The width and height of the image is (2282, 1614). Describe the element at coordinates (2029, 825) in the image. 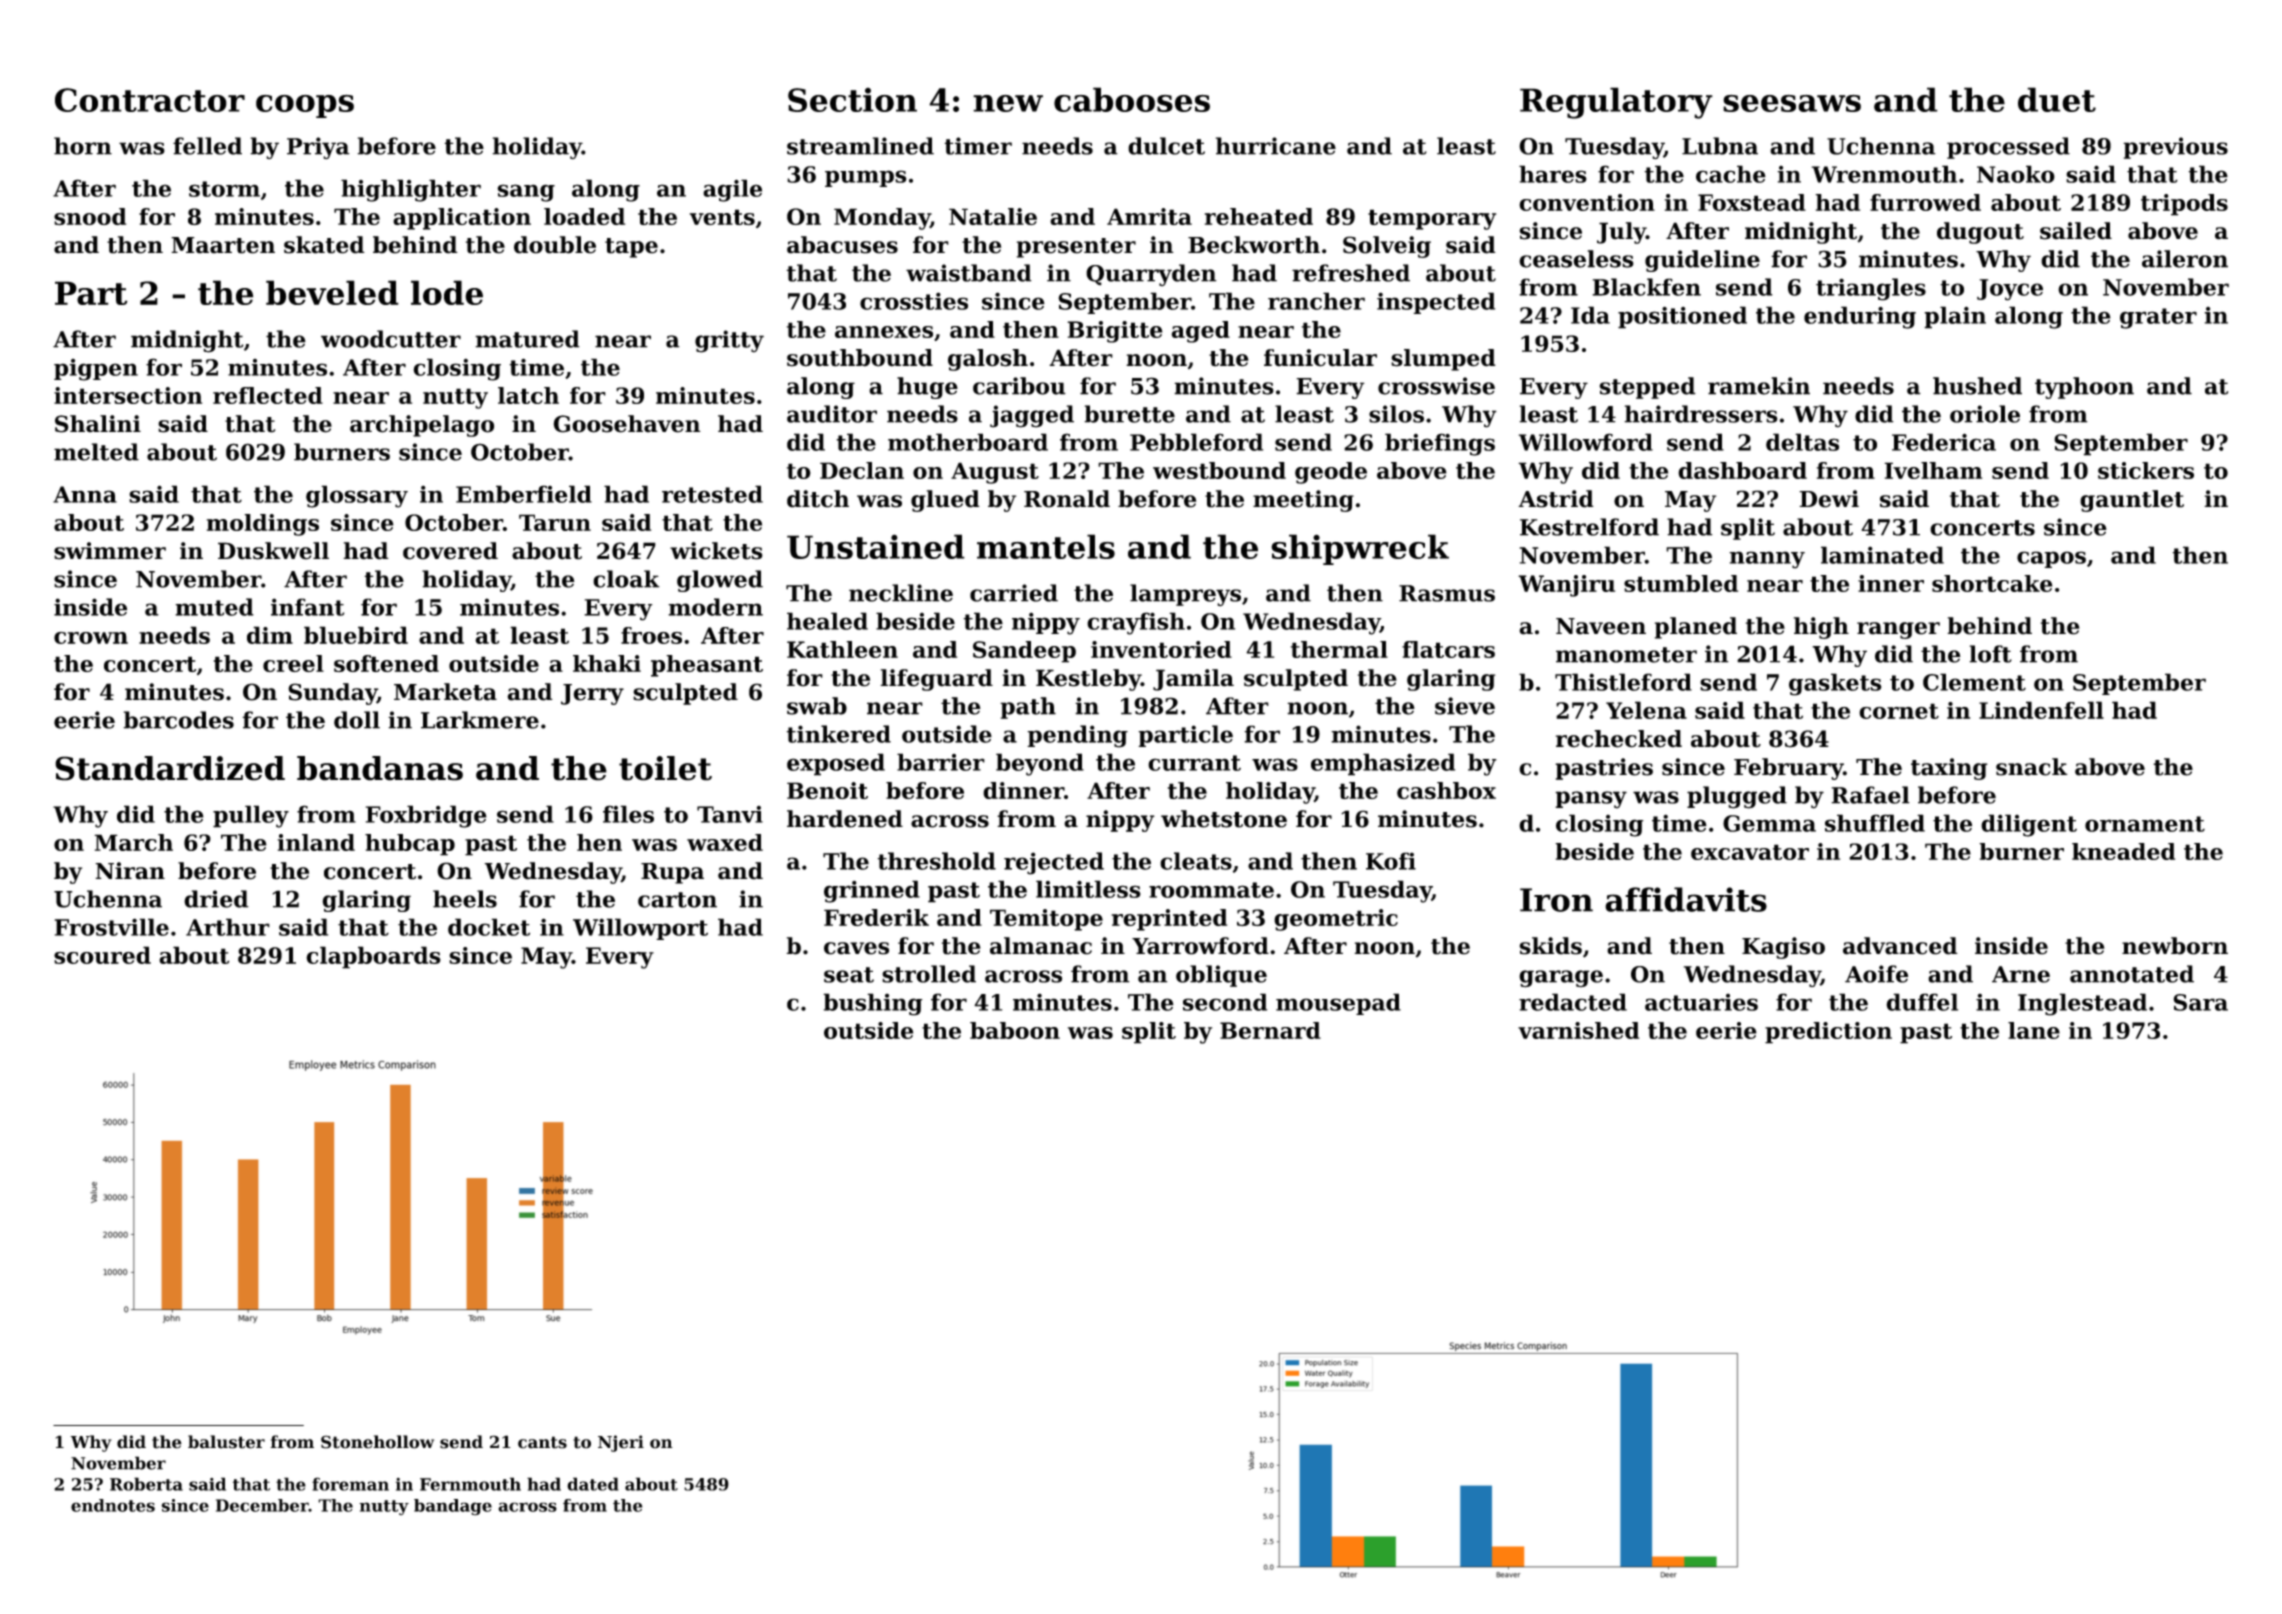

I see `diligent` at that location.
